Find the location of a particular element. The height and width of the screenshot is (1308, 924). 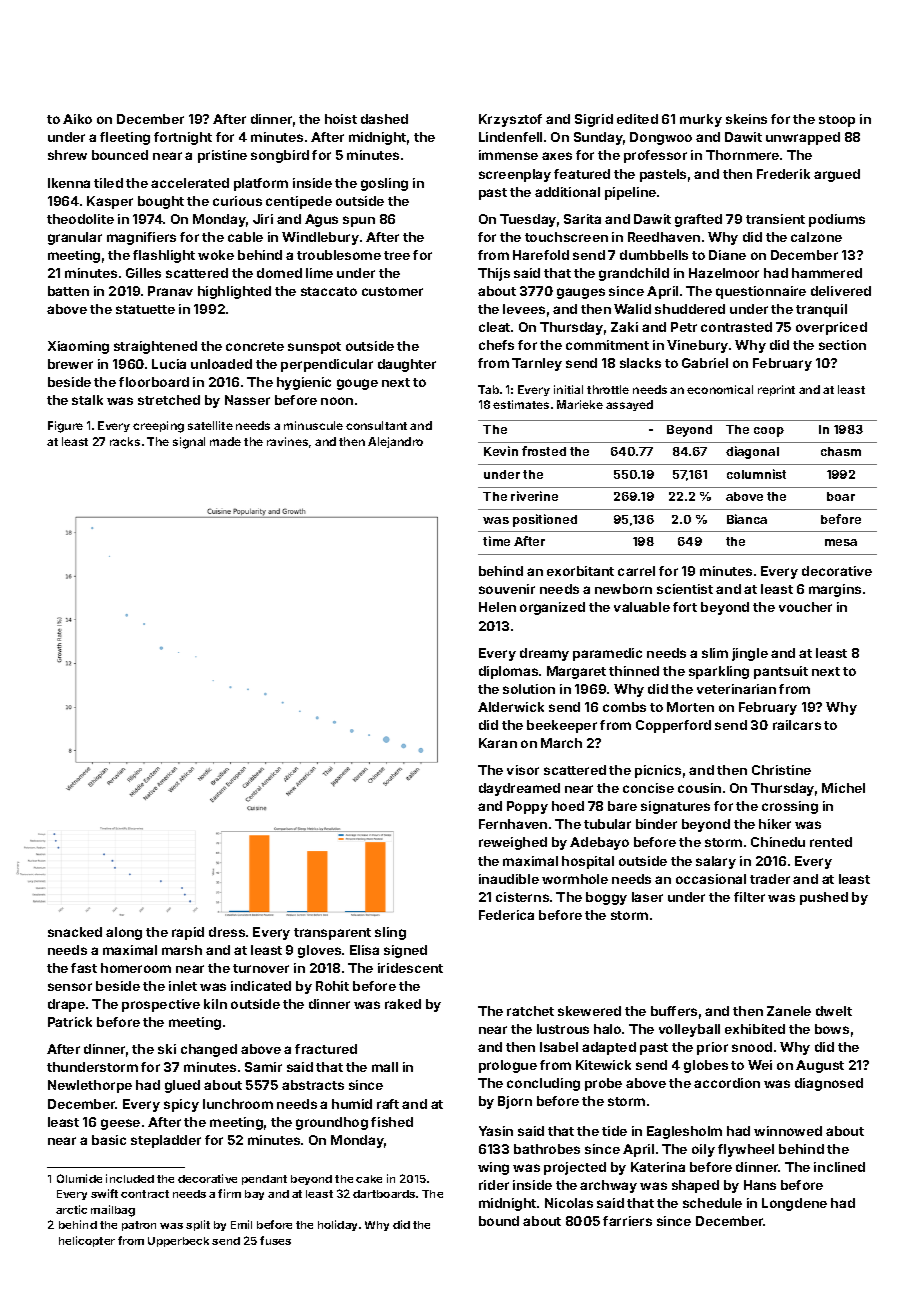

dashed is located at coordinates (384, 119).
